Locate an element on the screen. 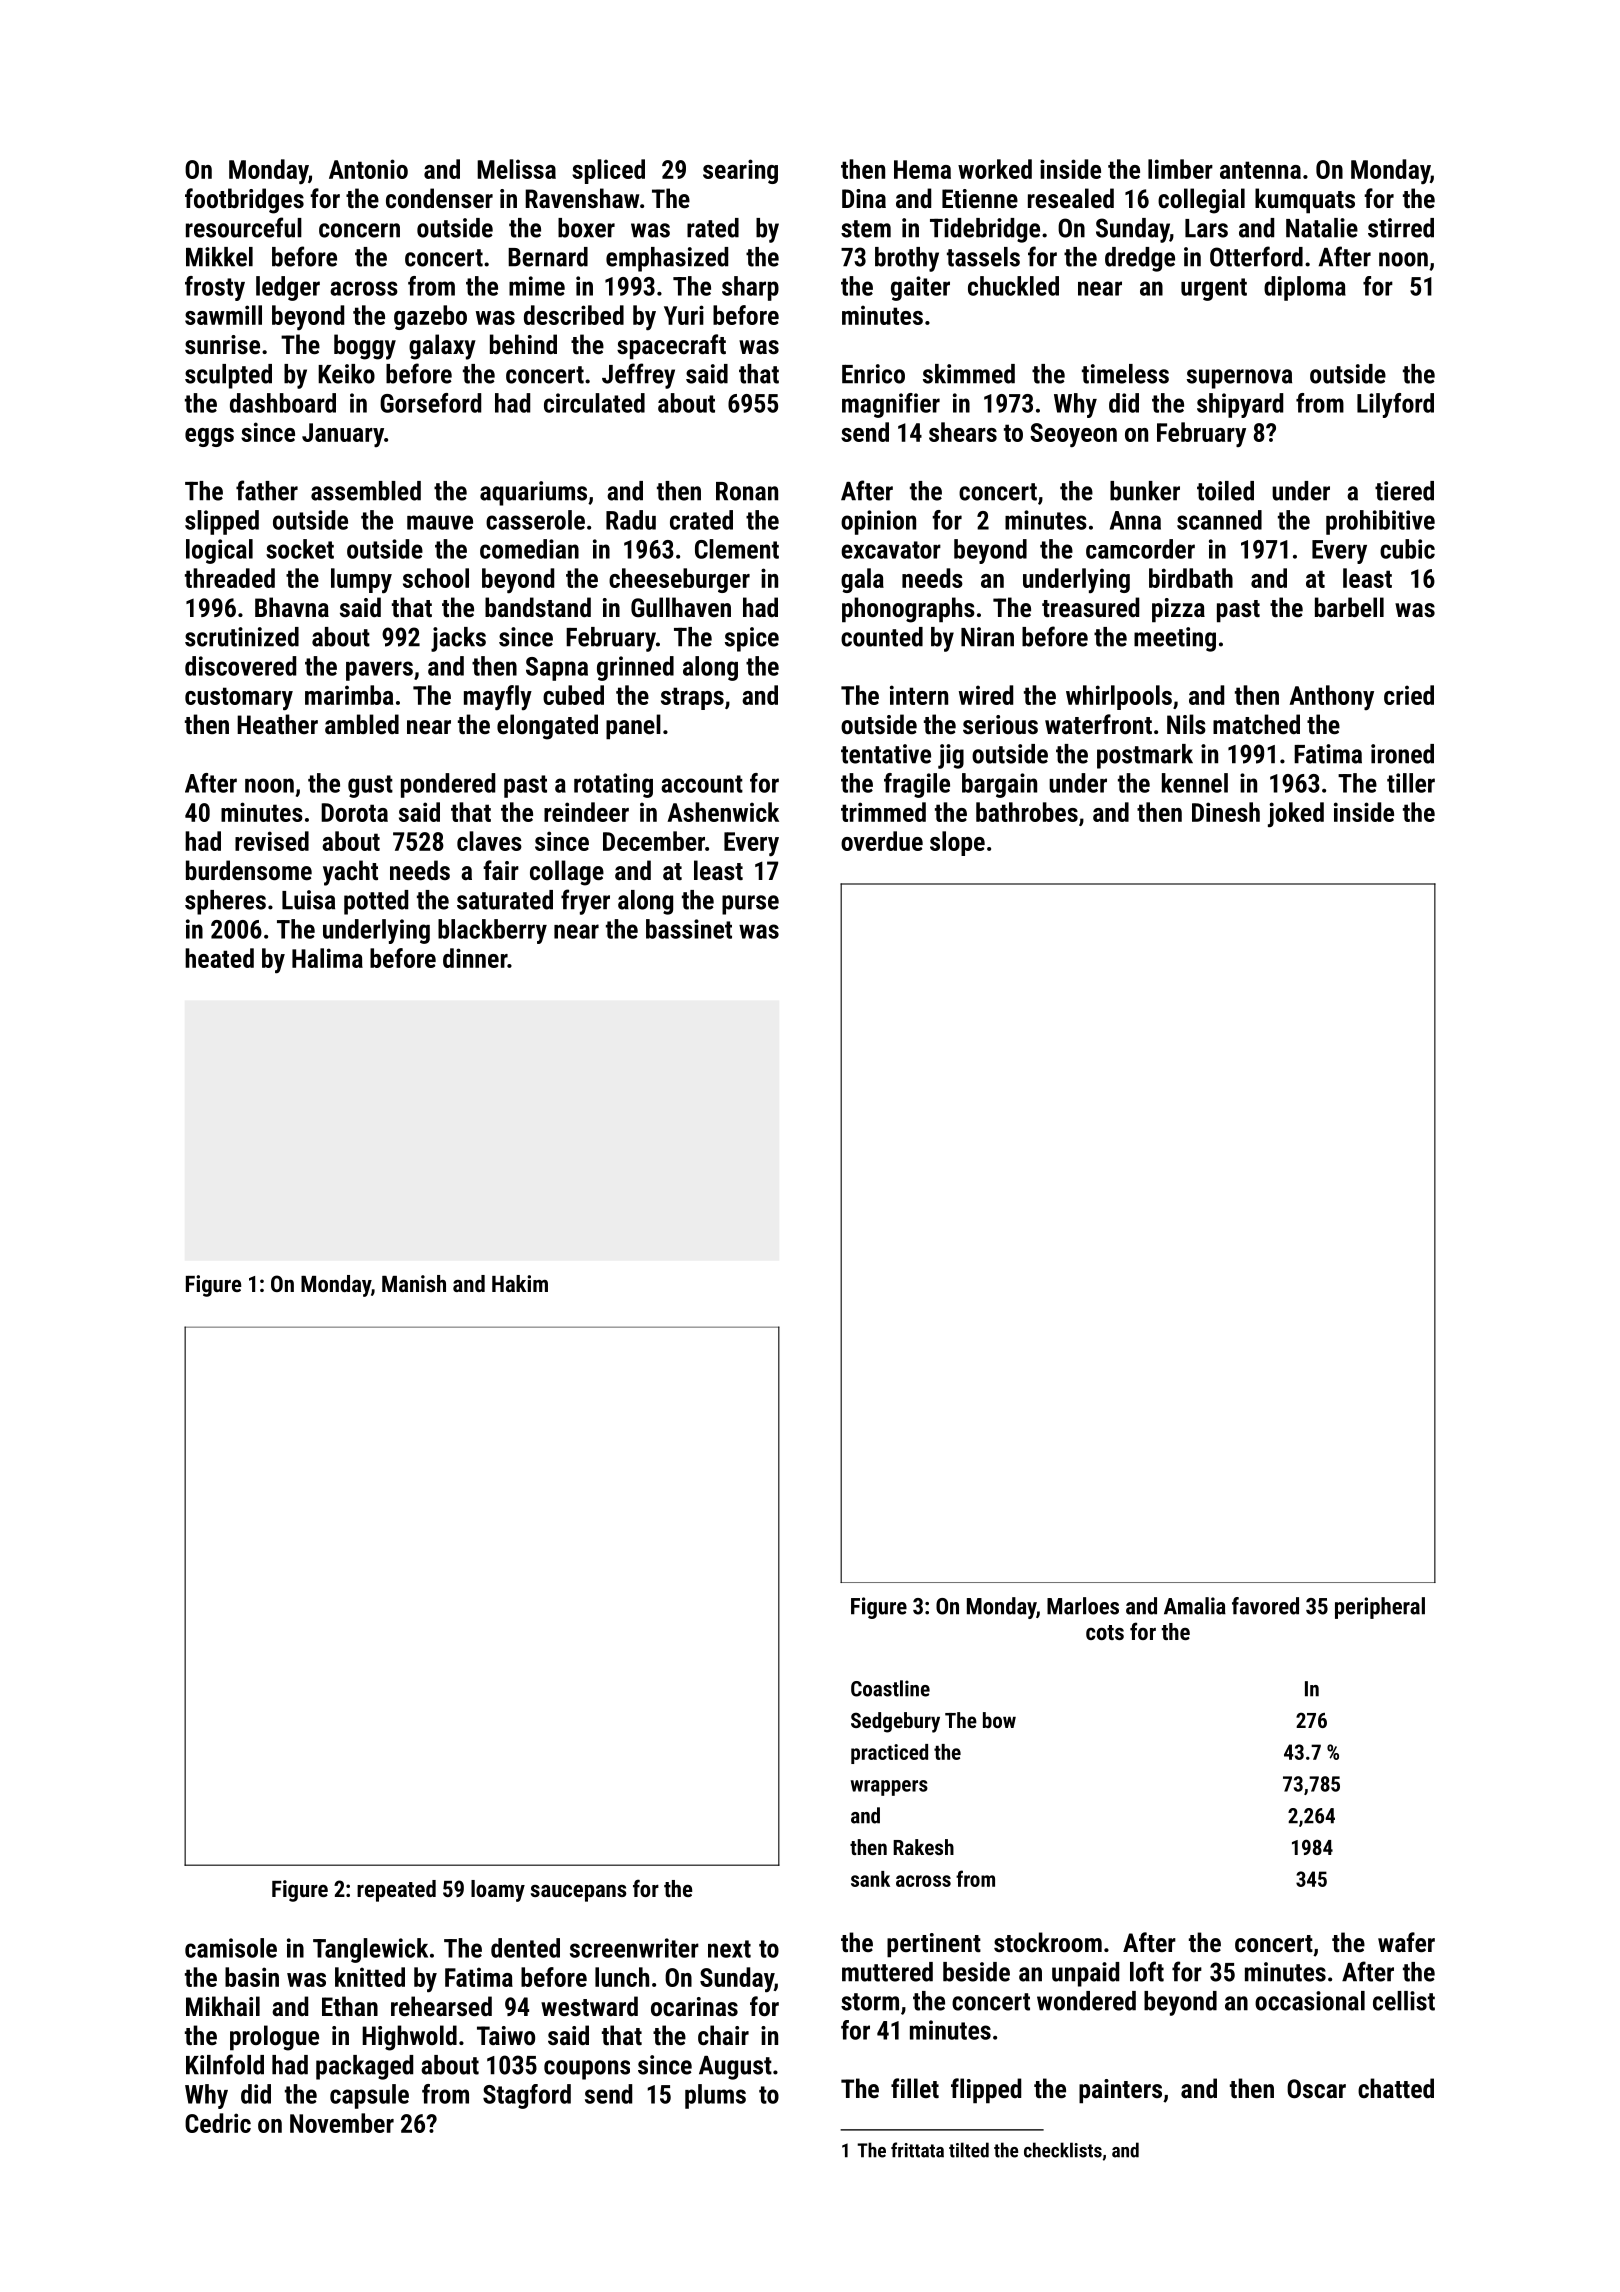  antenna is located at coordinates (1260, 170).
